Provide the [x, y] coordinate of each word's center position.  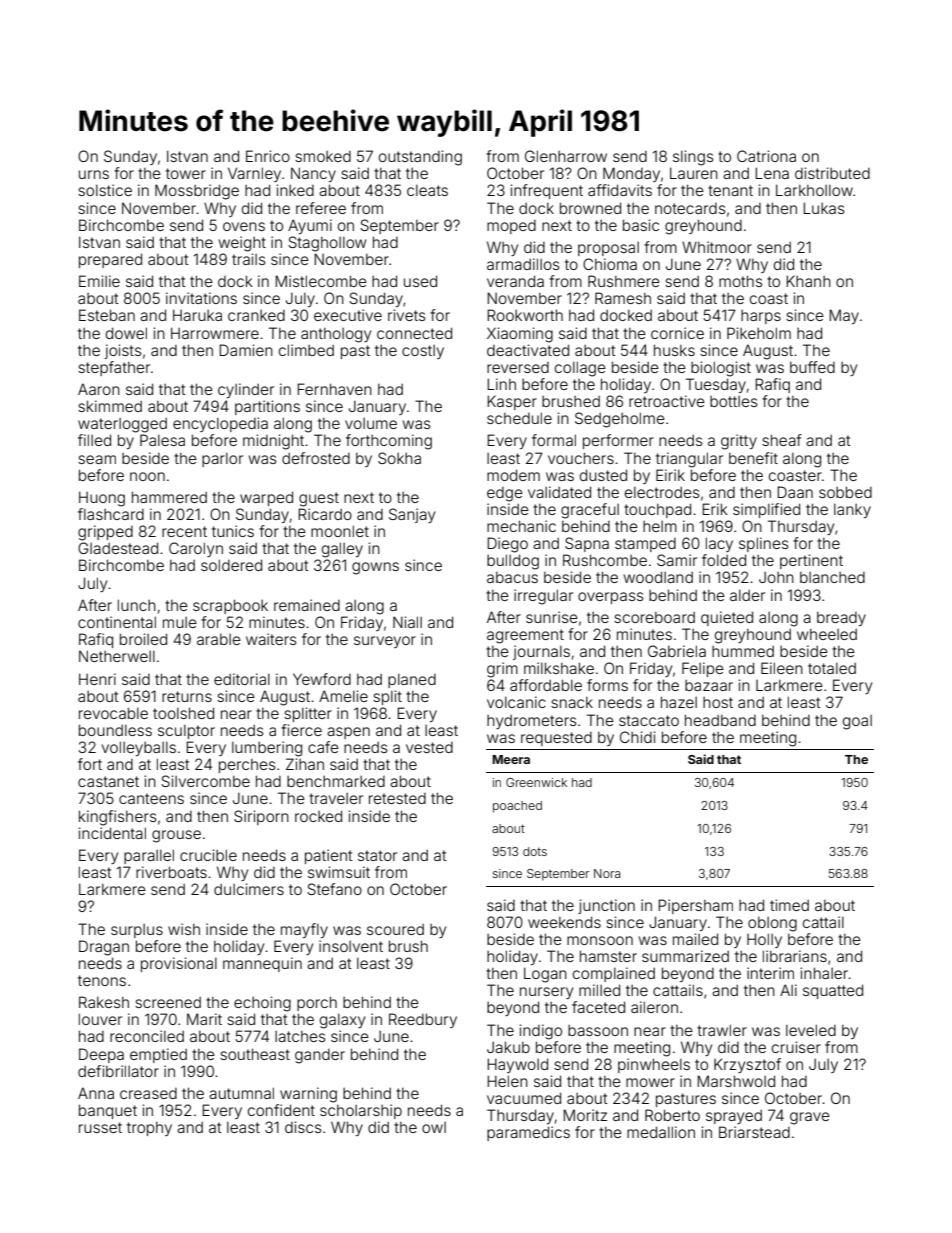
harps [761, 317]
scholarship [361, 1111]
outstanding [420, 158]
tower [186, 173]
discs [303, 1127]
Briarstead [754, 1132]
